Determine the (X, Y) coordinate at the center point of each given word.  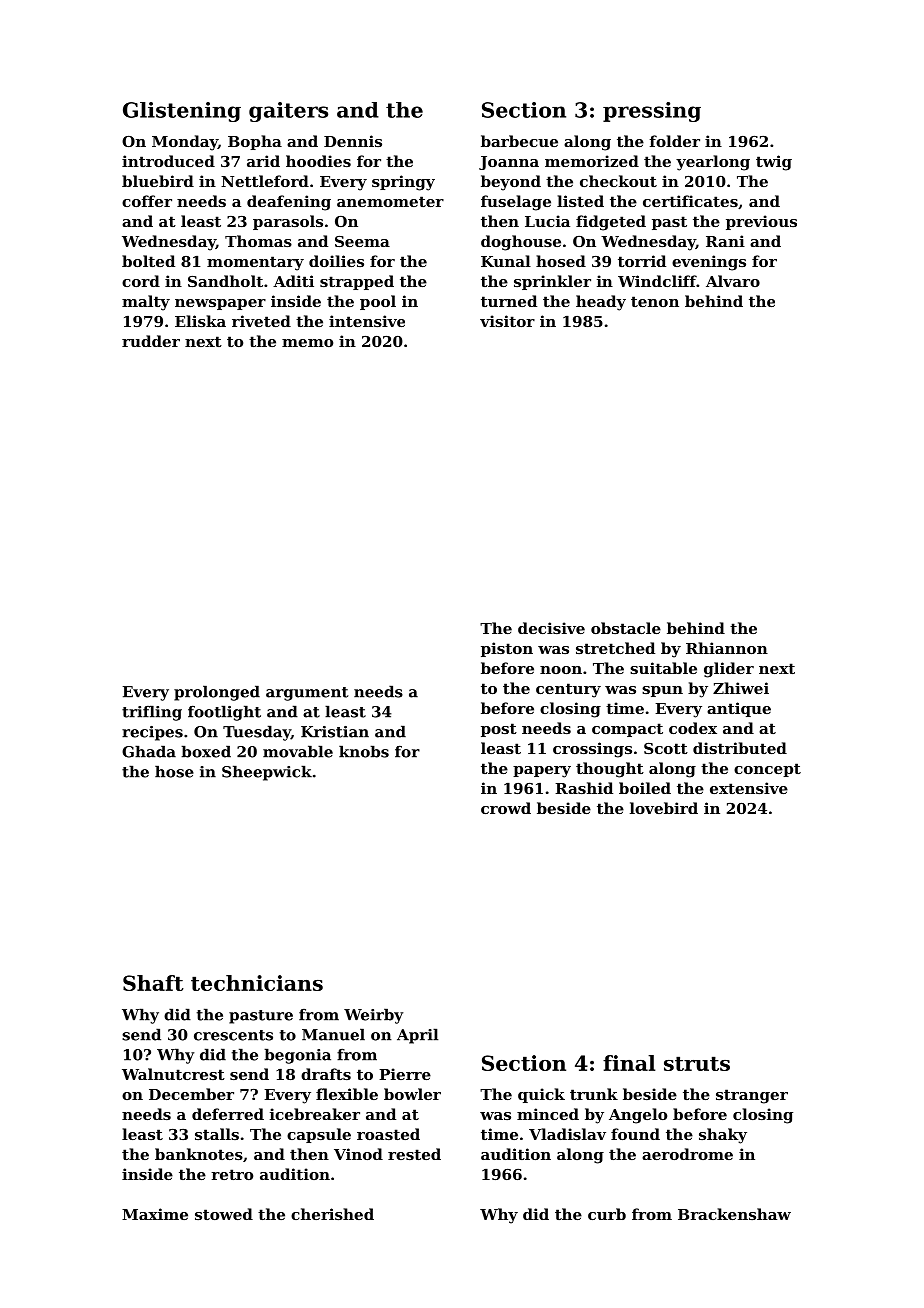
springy (403, 183)
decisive (551, 628)
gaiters (288, 112)
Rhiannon (727, 648)
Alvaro (733, 281)
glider (729, 670)
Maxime (155, 1214)
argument (307, 694)
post (499, 730)
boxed (206, 751)
